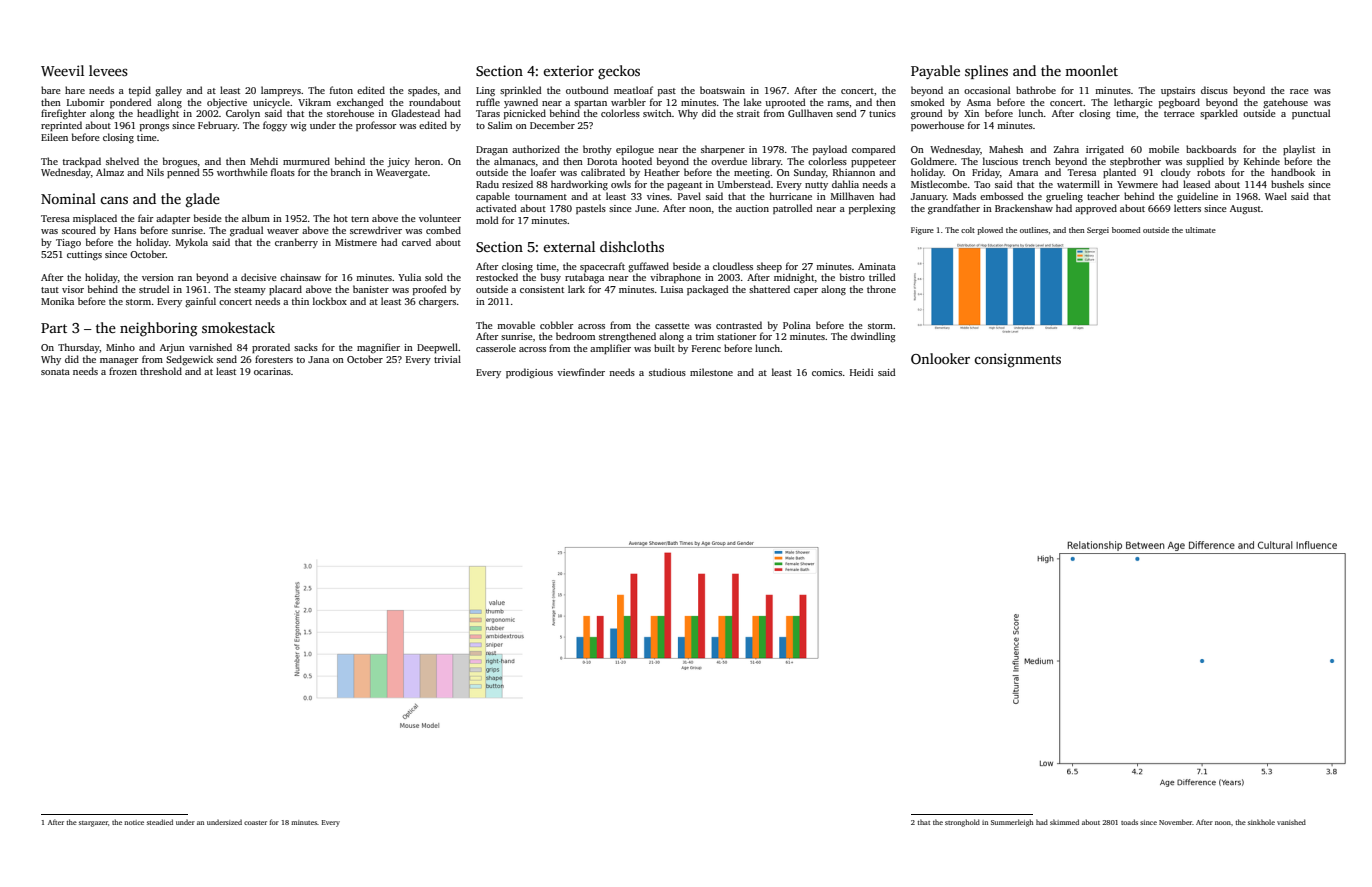 The height and width of the document is (887, 1372). I want to click on Heidi, so click(861, 372).
